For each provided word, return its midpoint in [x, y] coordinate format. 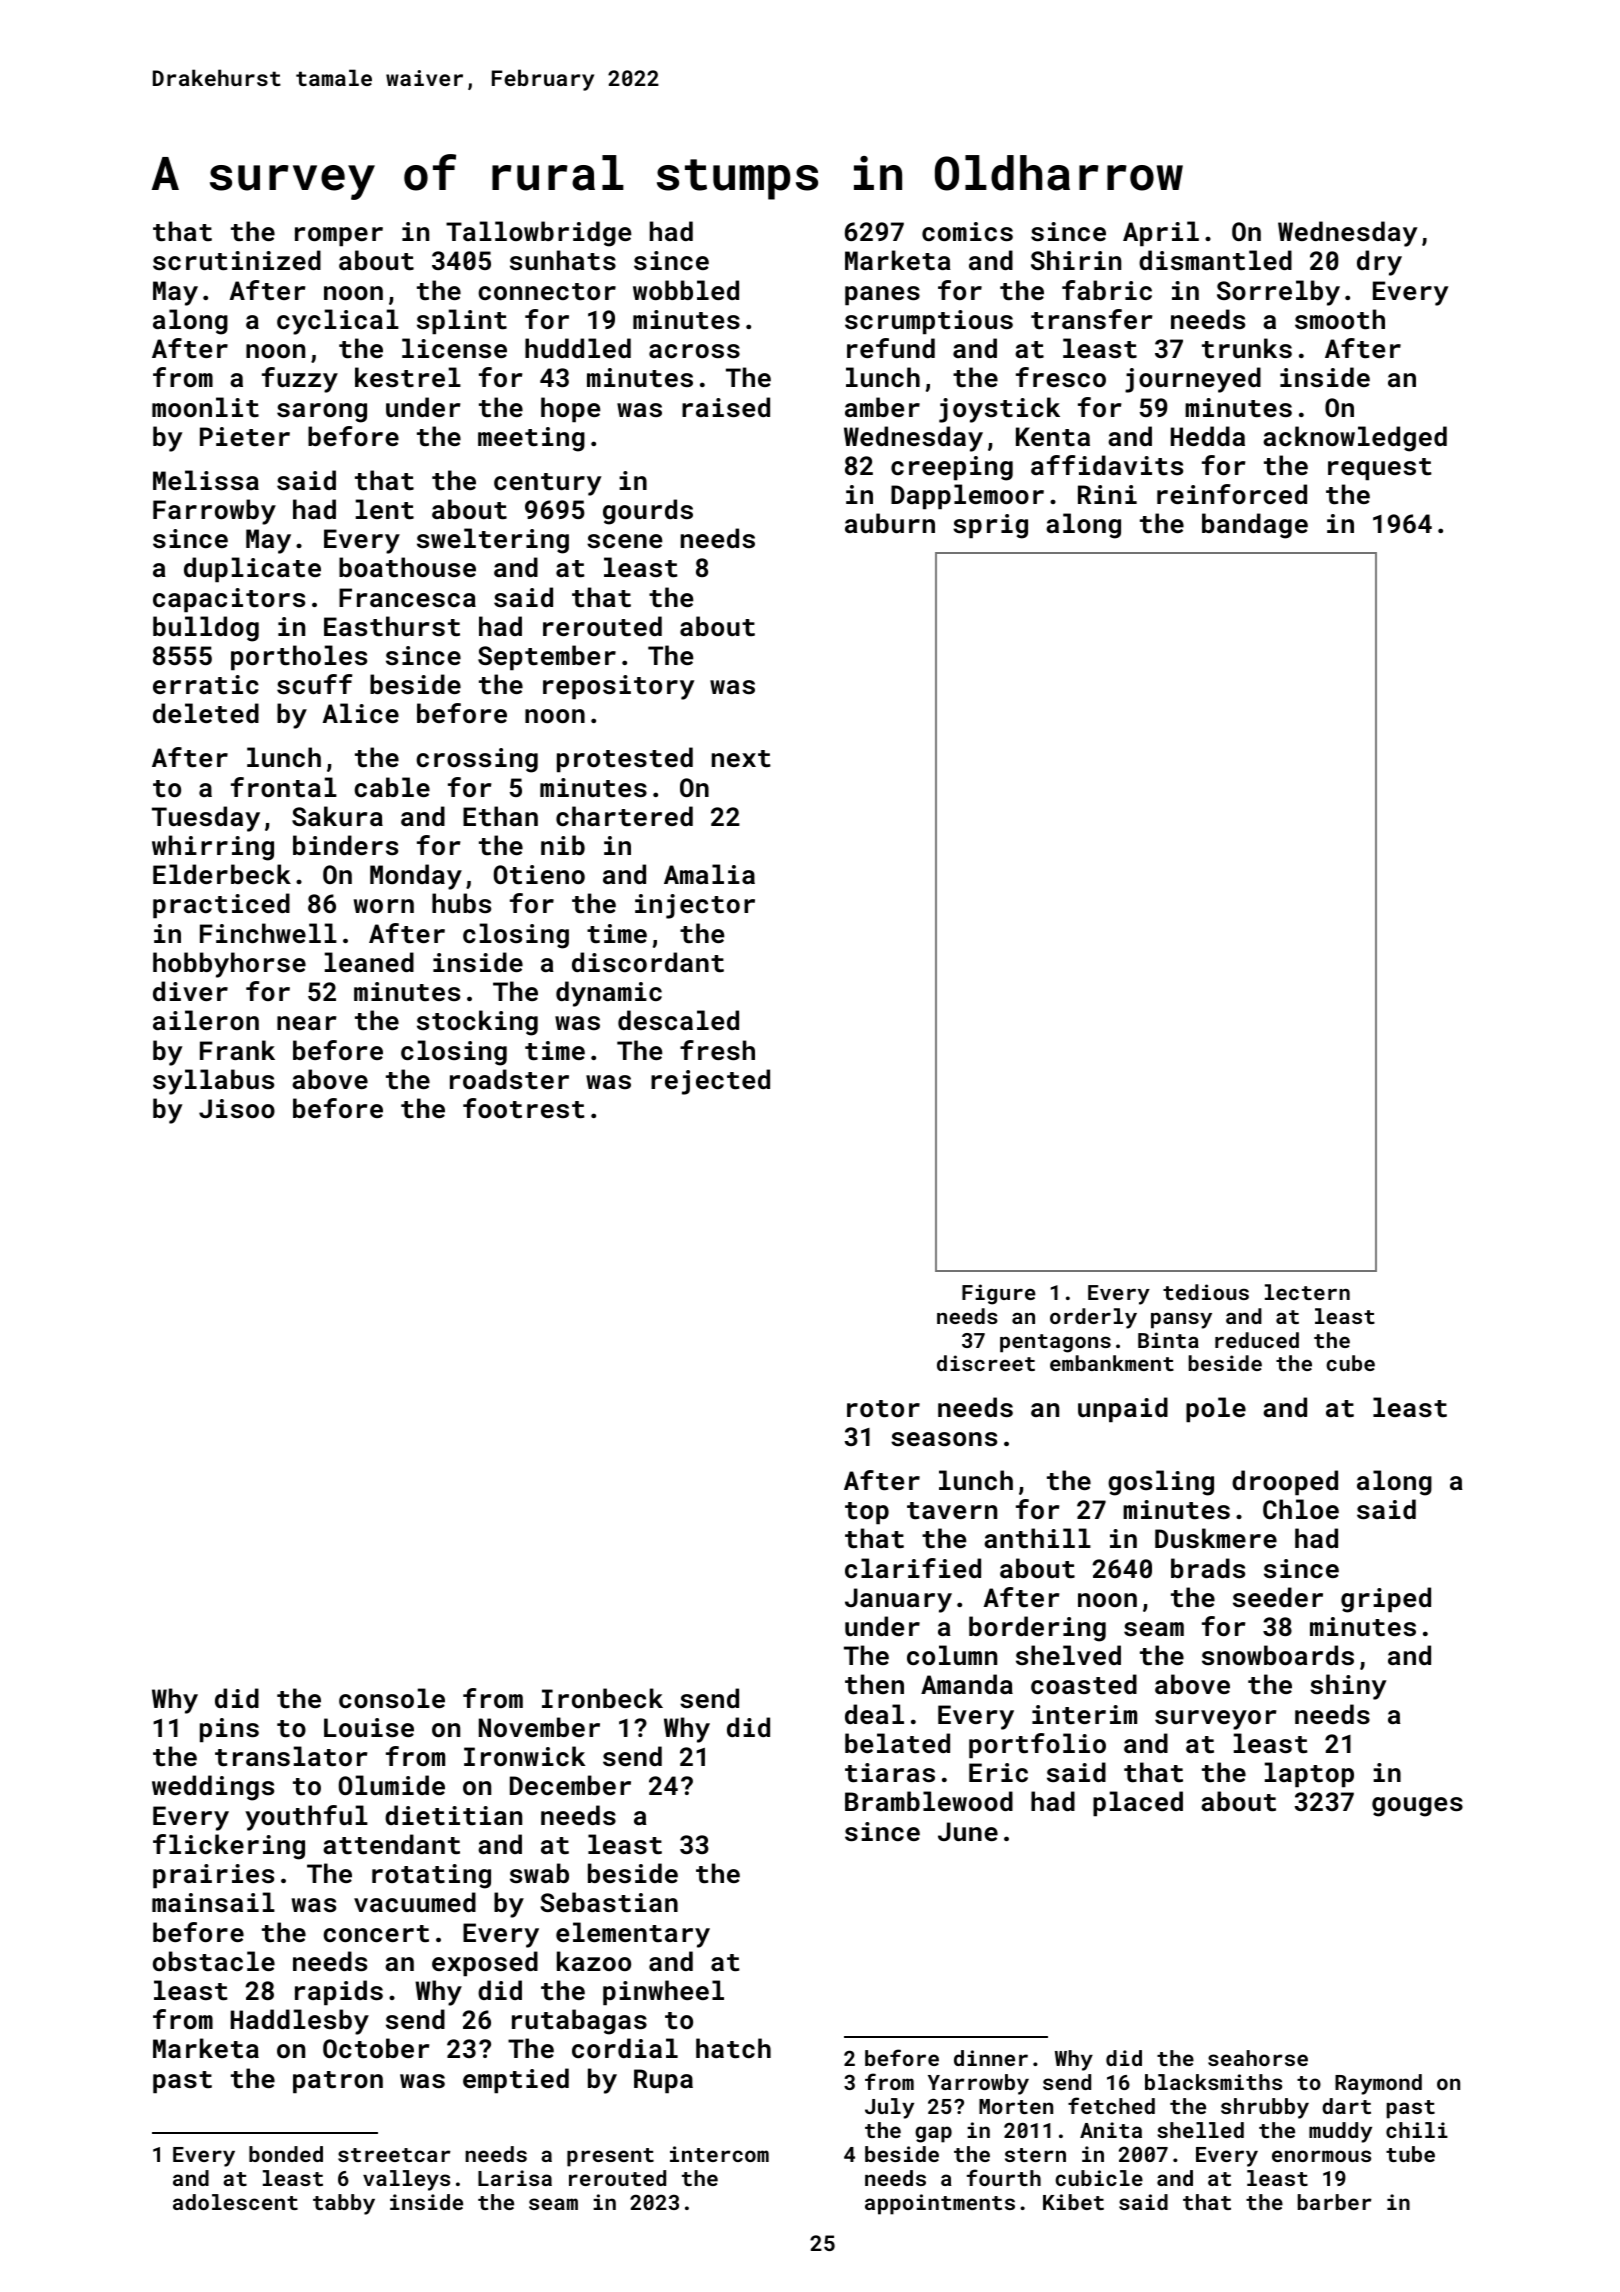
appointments [940, 2204]
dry [1379, 263]
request [1380, 469]
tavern [952, 1511]
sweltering [493, 541]
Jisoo [237, 1108]
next [741, 759]
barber [1335, 2202]
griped [1386, 1600]
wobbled [686, 290]
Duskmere [1216, 1538]
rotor [883, 1409]
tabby [344, 2204]
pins [229, 1730]
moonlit [205, 407]
